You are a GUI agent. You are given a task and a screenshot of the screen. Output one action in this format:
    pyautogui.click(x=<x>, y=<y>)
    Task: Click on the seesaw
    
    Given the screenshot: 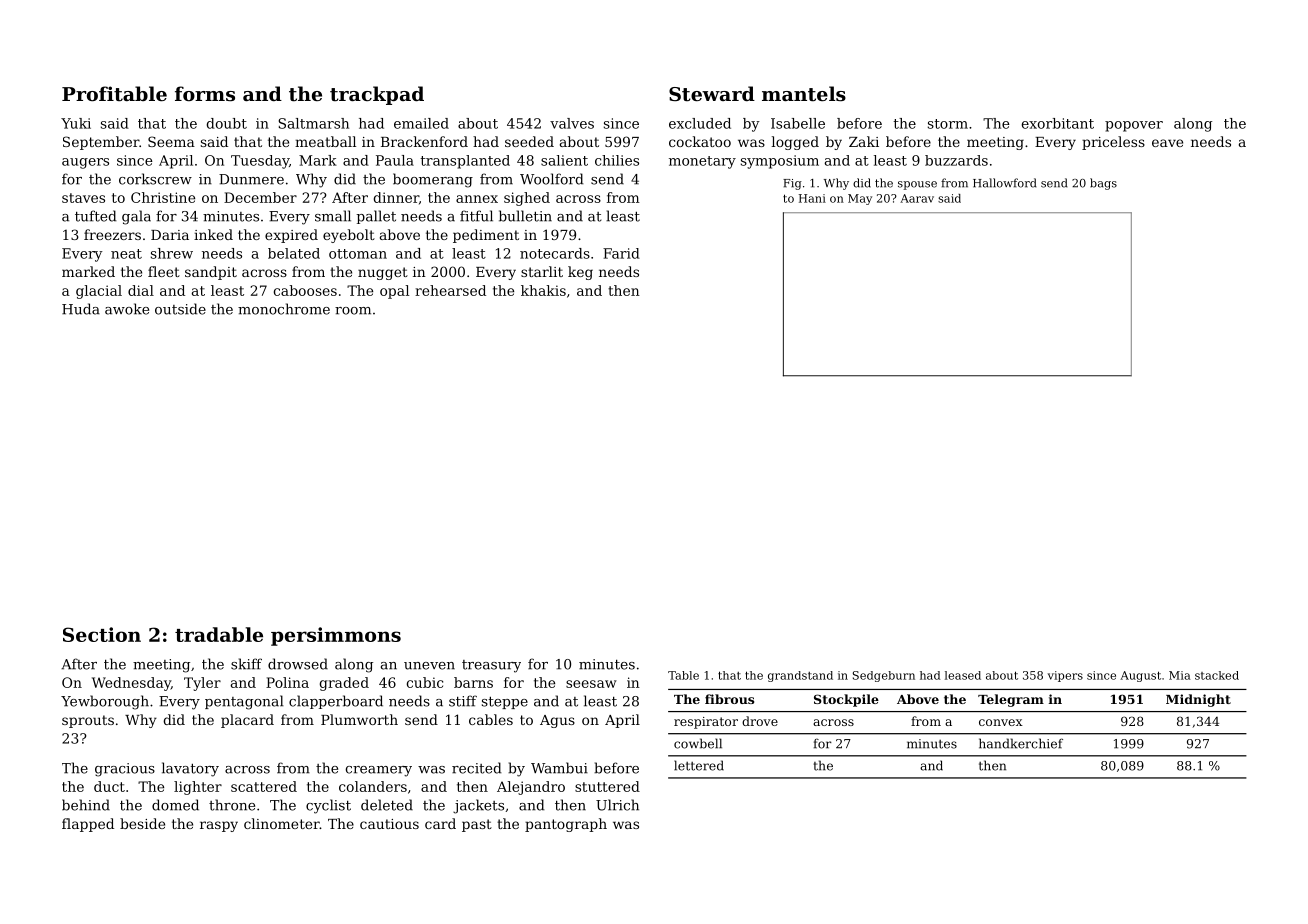 What is the action you would take?
    pyautogui.click(x=591, y=684)
